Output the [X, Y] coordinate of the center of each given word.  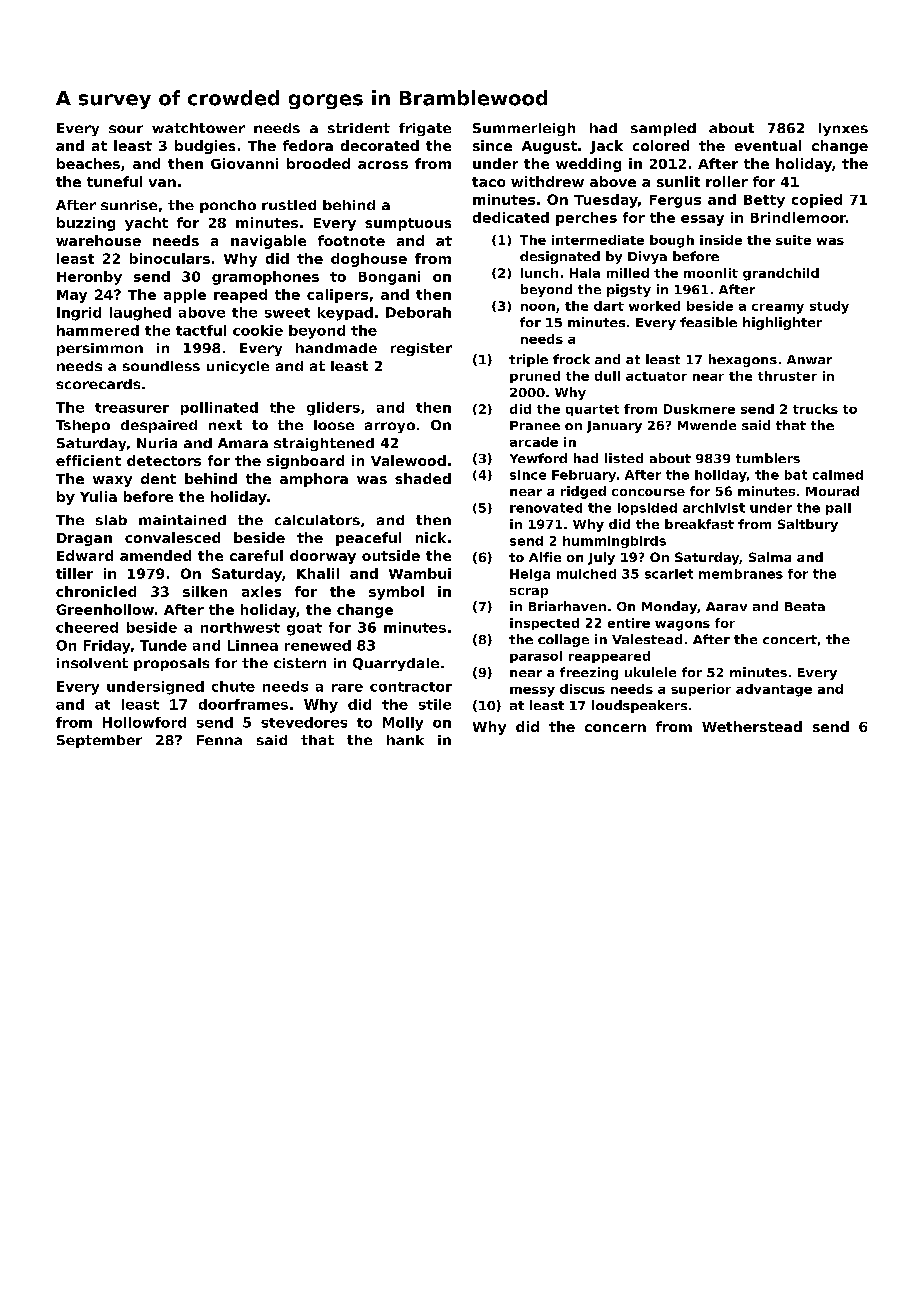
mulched [586, 574]
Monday [669, 607]
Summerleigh [524, 129]
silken [205, 591]
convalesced [172, 537]
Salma [770, 557]
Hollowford [144, 722]
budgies [205, 147]
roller [727, 181]
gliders [333, 409]
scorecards [98, 384]
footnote [351, 240]
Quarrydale [396, 664]
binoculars [170, 258]
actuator [656, 376]
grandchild [781, 274]
